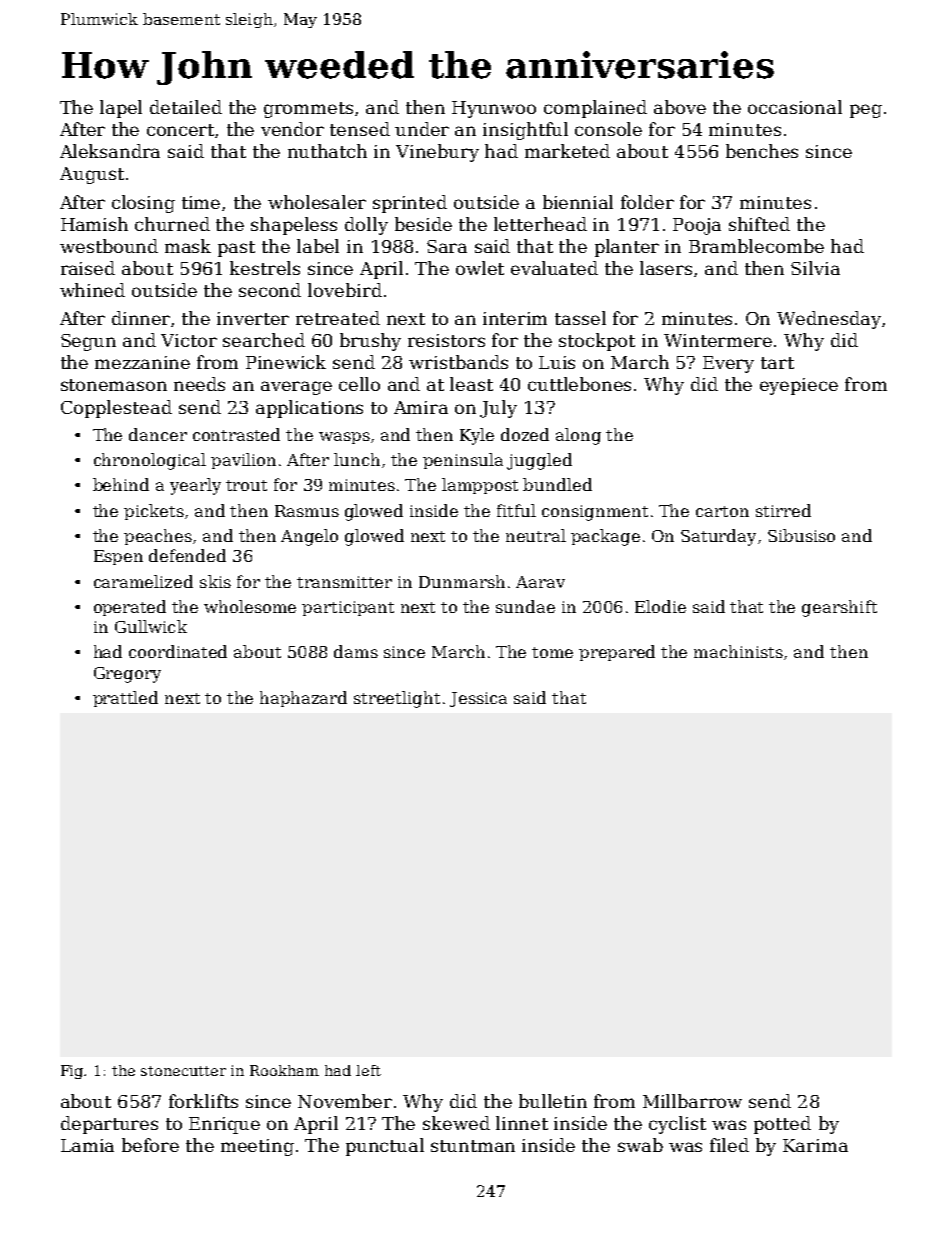  Describe the element at coordinates (150, 1145) in the screenshot. I see `before` at that location.
